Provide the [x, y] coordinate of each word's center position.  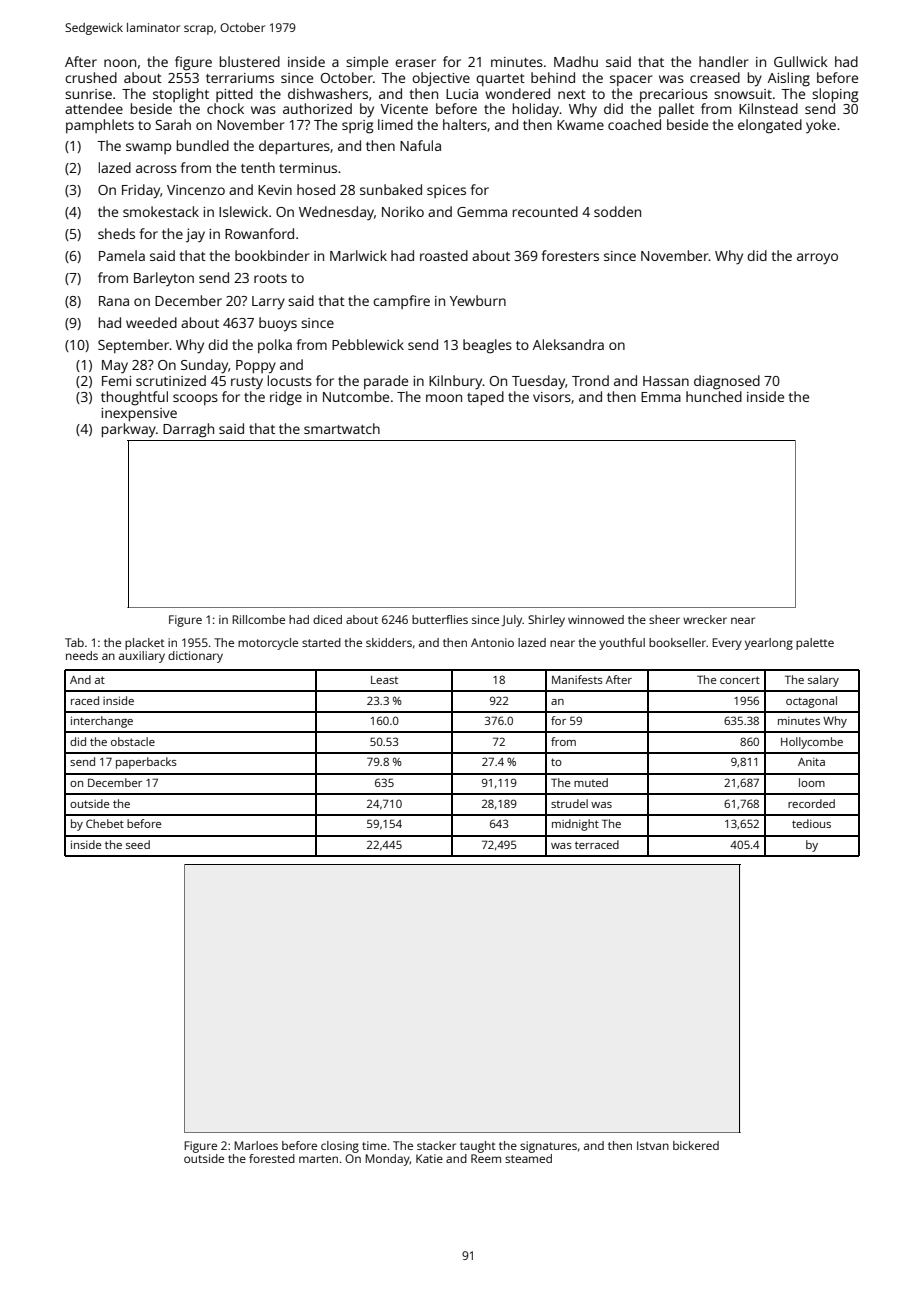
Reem [486, 1158]
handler [724, 61]
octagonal [811, 702]
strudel [569, 803]
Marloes [256, 1145]
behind [553, 77]
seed [138, 844]
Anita [811, 762]
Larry [268, 303]
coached [634, 124]
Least [384, 680]
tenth [258, 167]
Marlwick [358, 255]
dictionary [195, 657]
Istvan [653, 1145]
